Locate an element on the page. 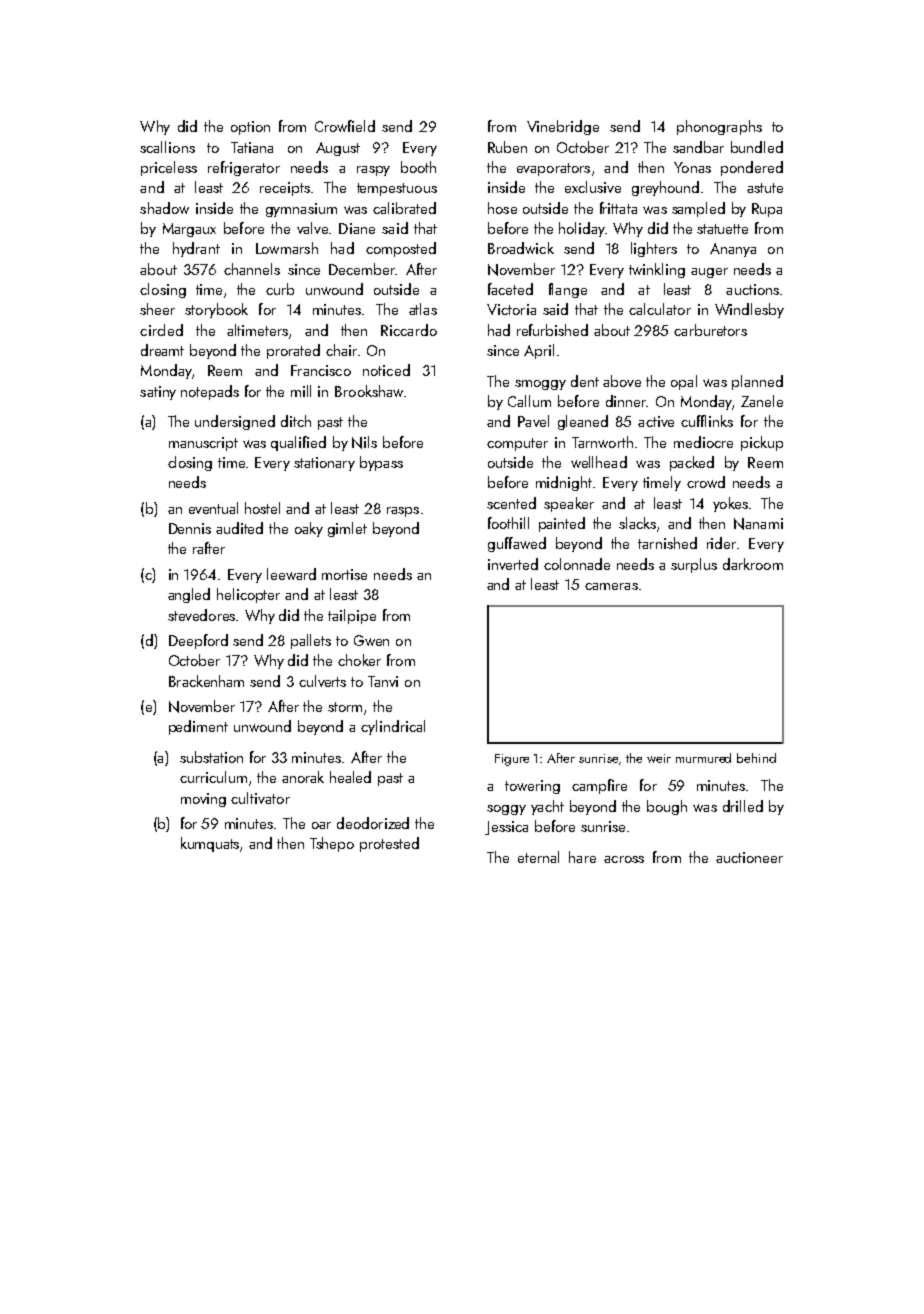 This image has width=924, height=1314. booth is located at coordinates (418, 167).
